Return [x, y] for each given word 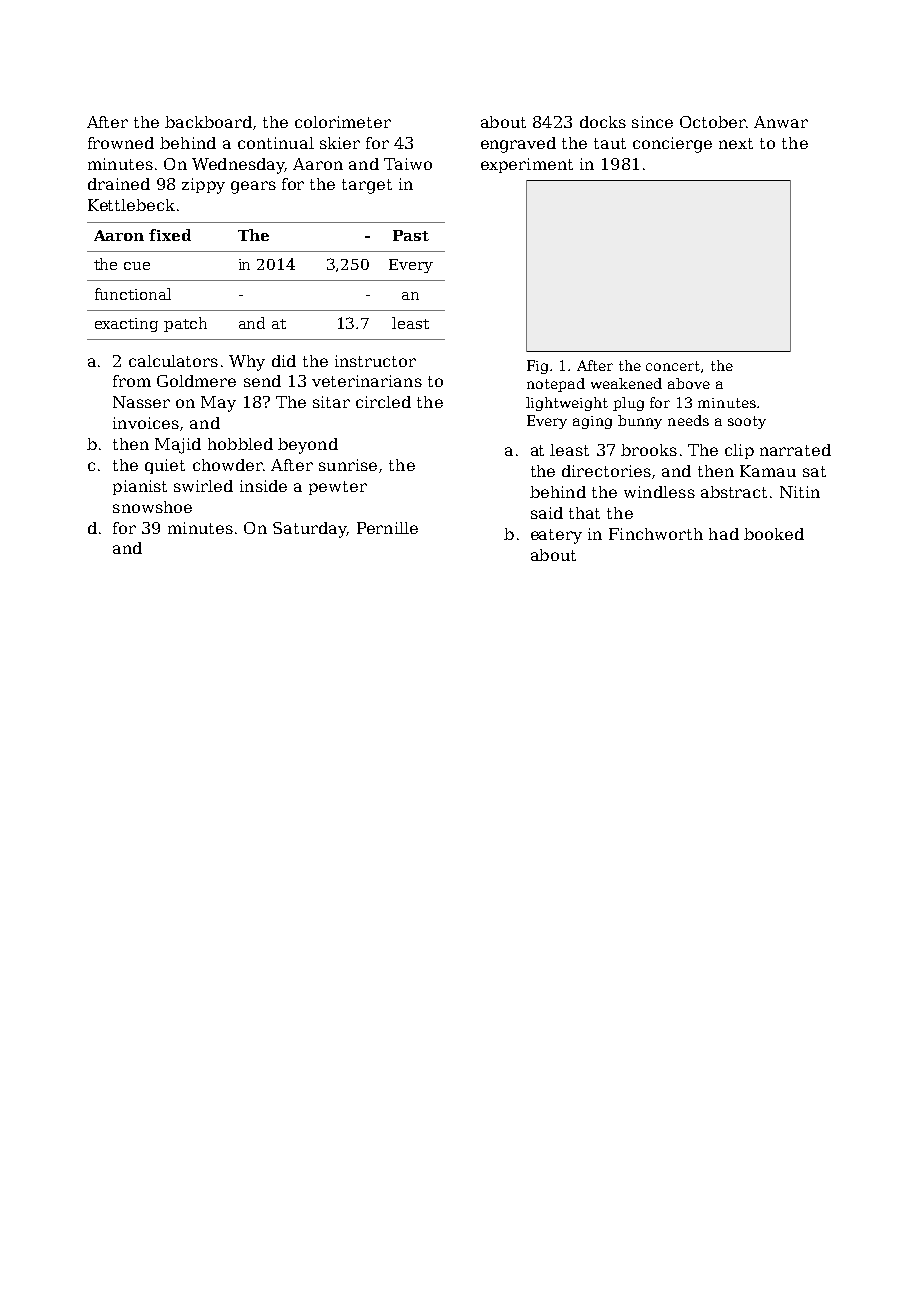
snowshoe [152, 507]
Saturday [310, 530]
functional [133, 294]
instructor [375, 361]
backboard [208, 122]
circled [383, 402]
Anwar [781, 122]
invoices [146, 423]
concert [673, 366]
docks [603, 122]
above [689, 383]
